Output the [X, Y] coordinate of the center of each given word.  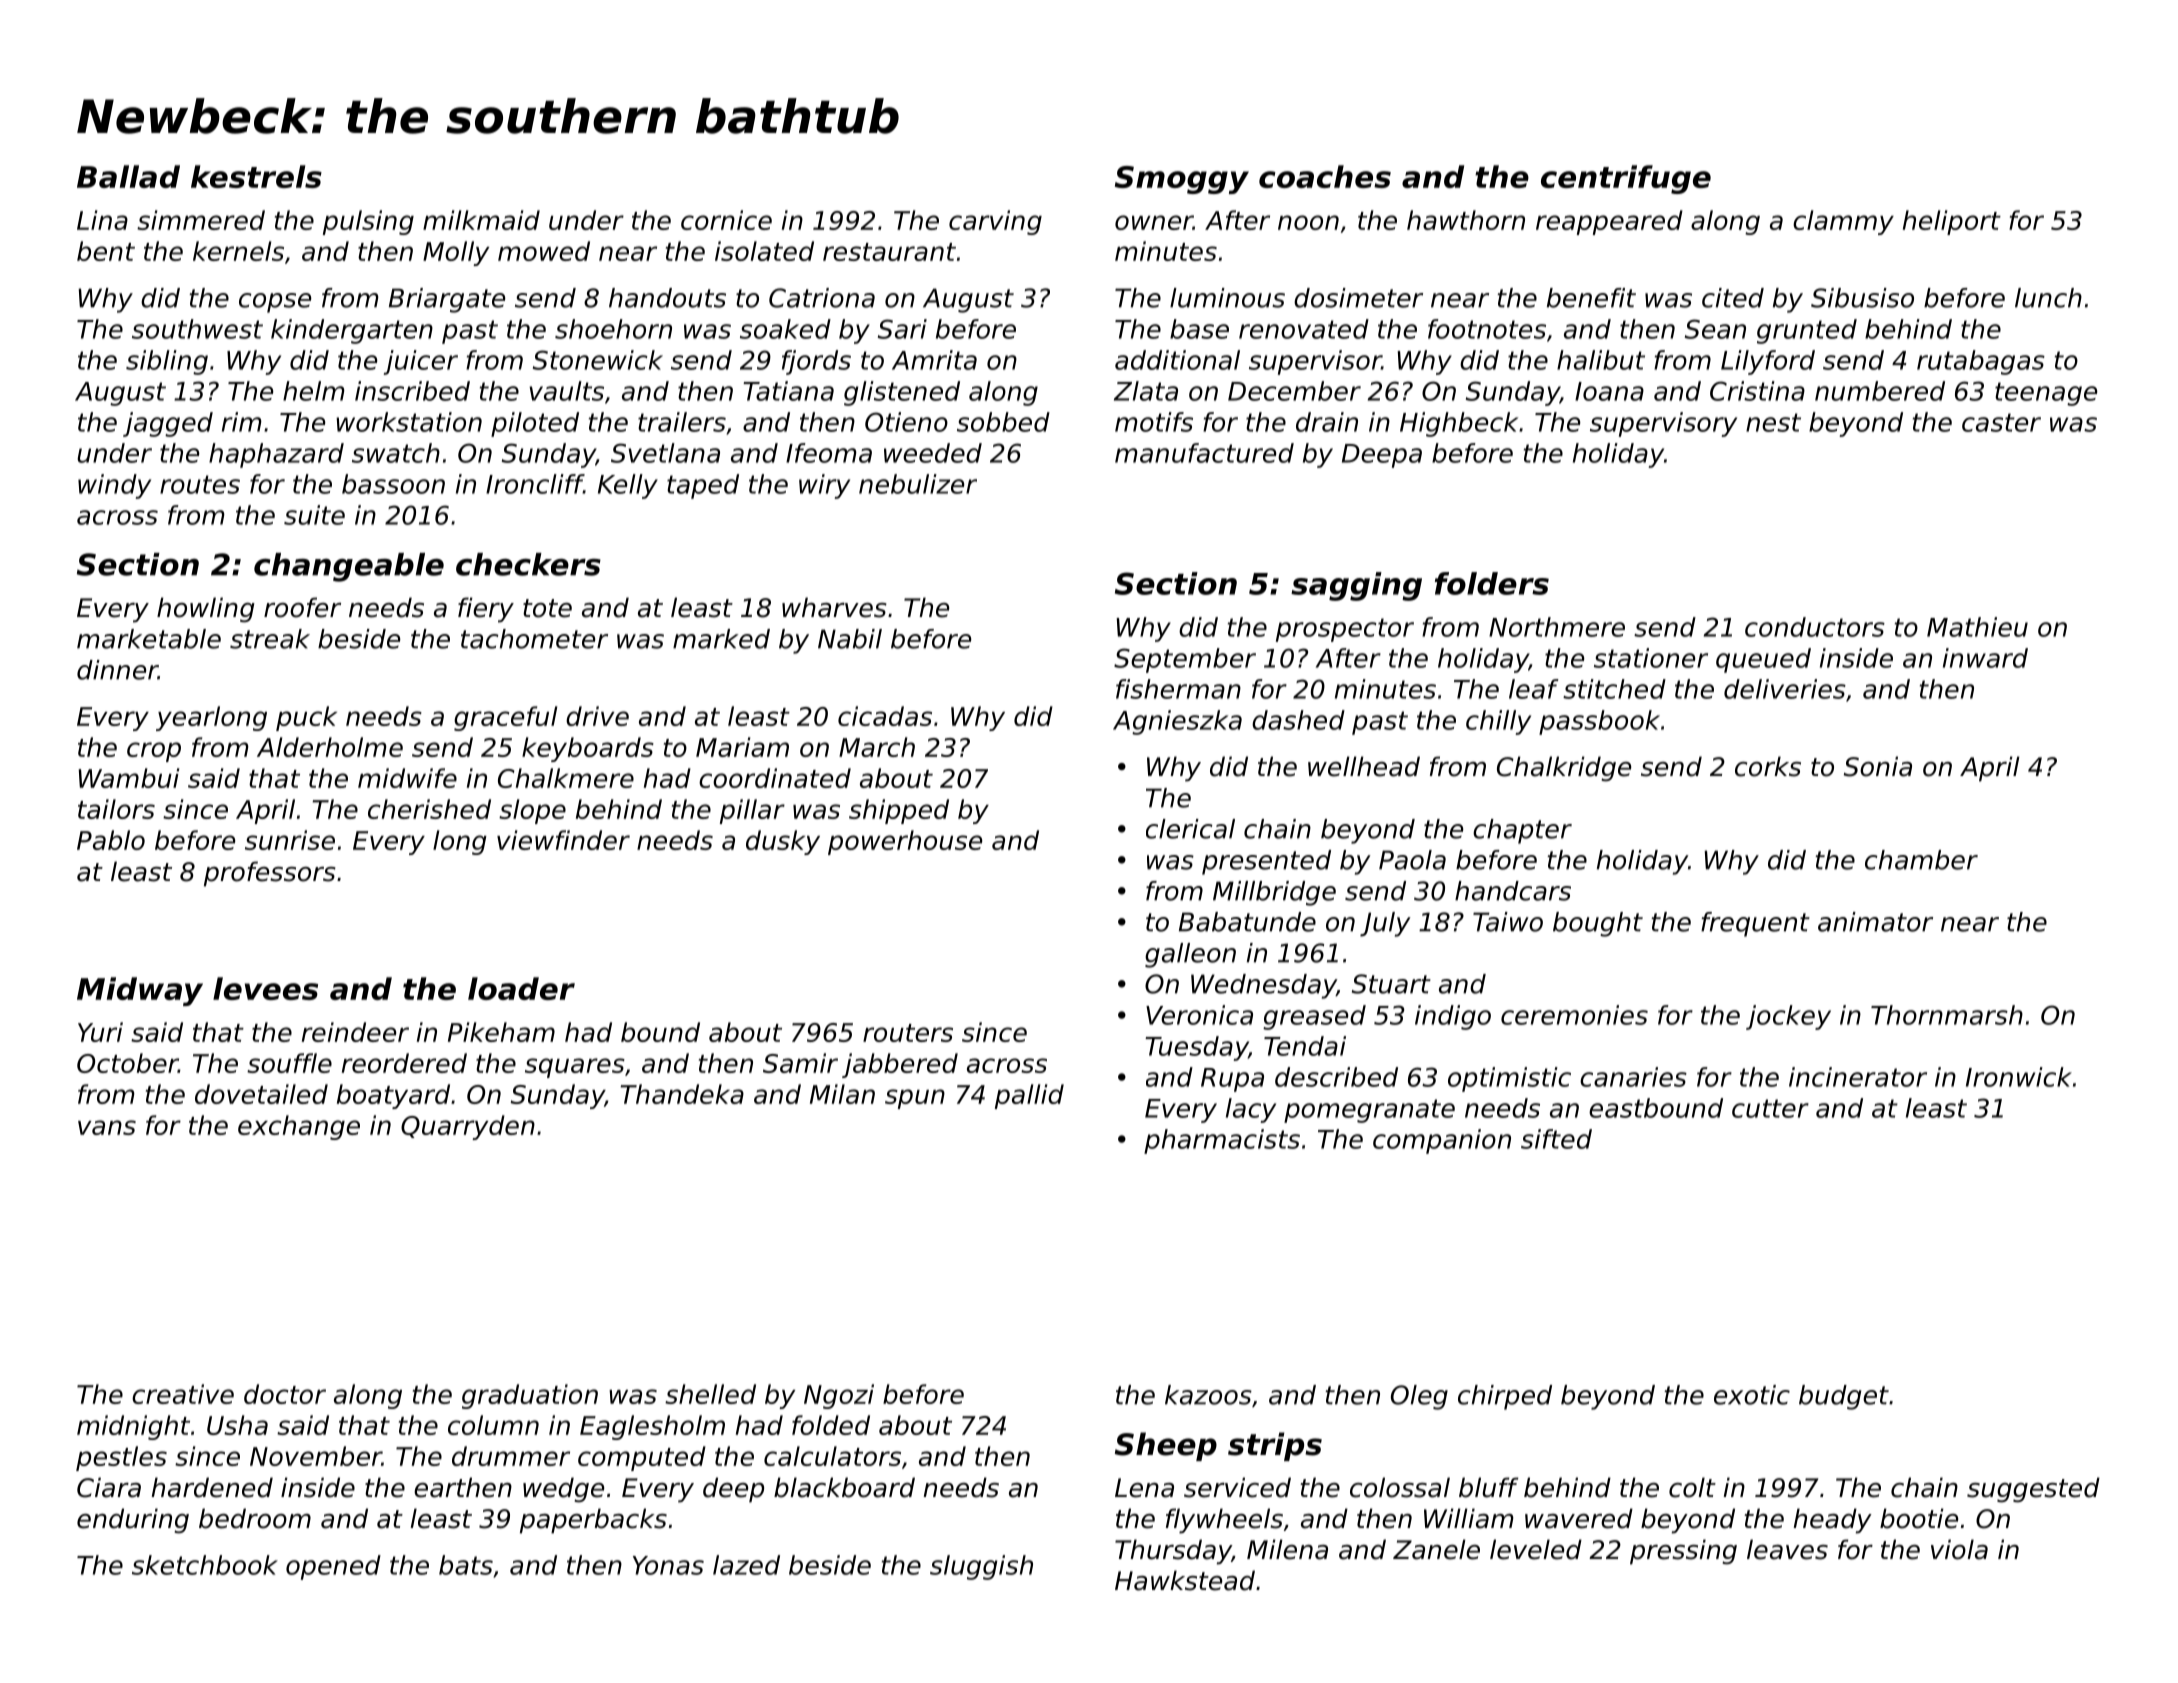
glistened [902, 393]
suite [314, 515]
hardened [212, 1487]
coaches [1325, 176]
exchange [299, 1127]
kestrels [256, 176]
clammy [1843, 222]
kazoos [1208, 1395]
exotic [1752, 1395]
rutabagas [1981, 362]
